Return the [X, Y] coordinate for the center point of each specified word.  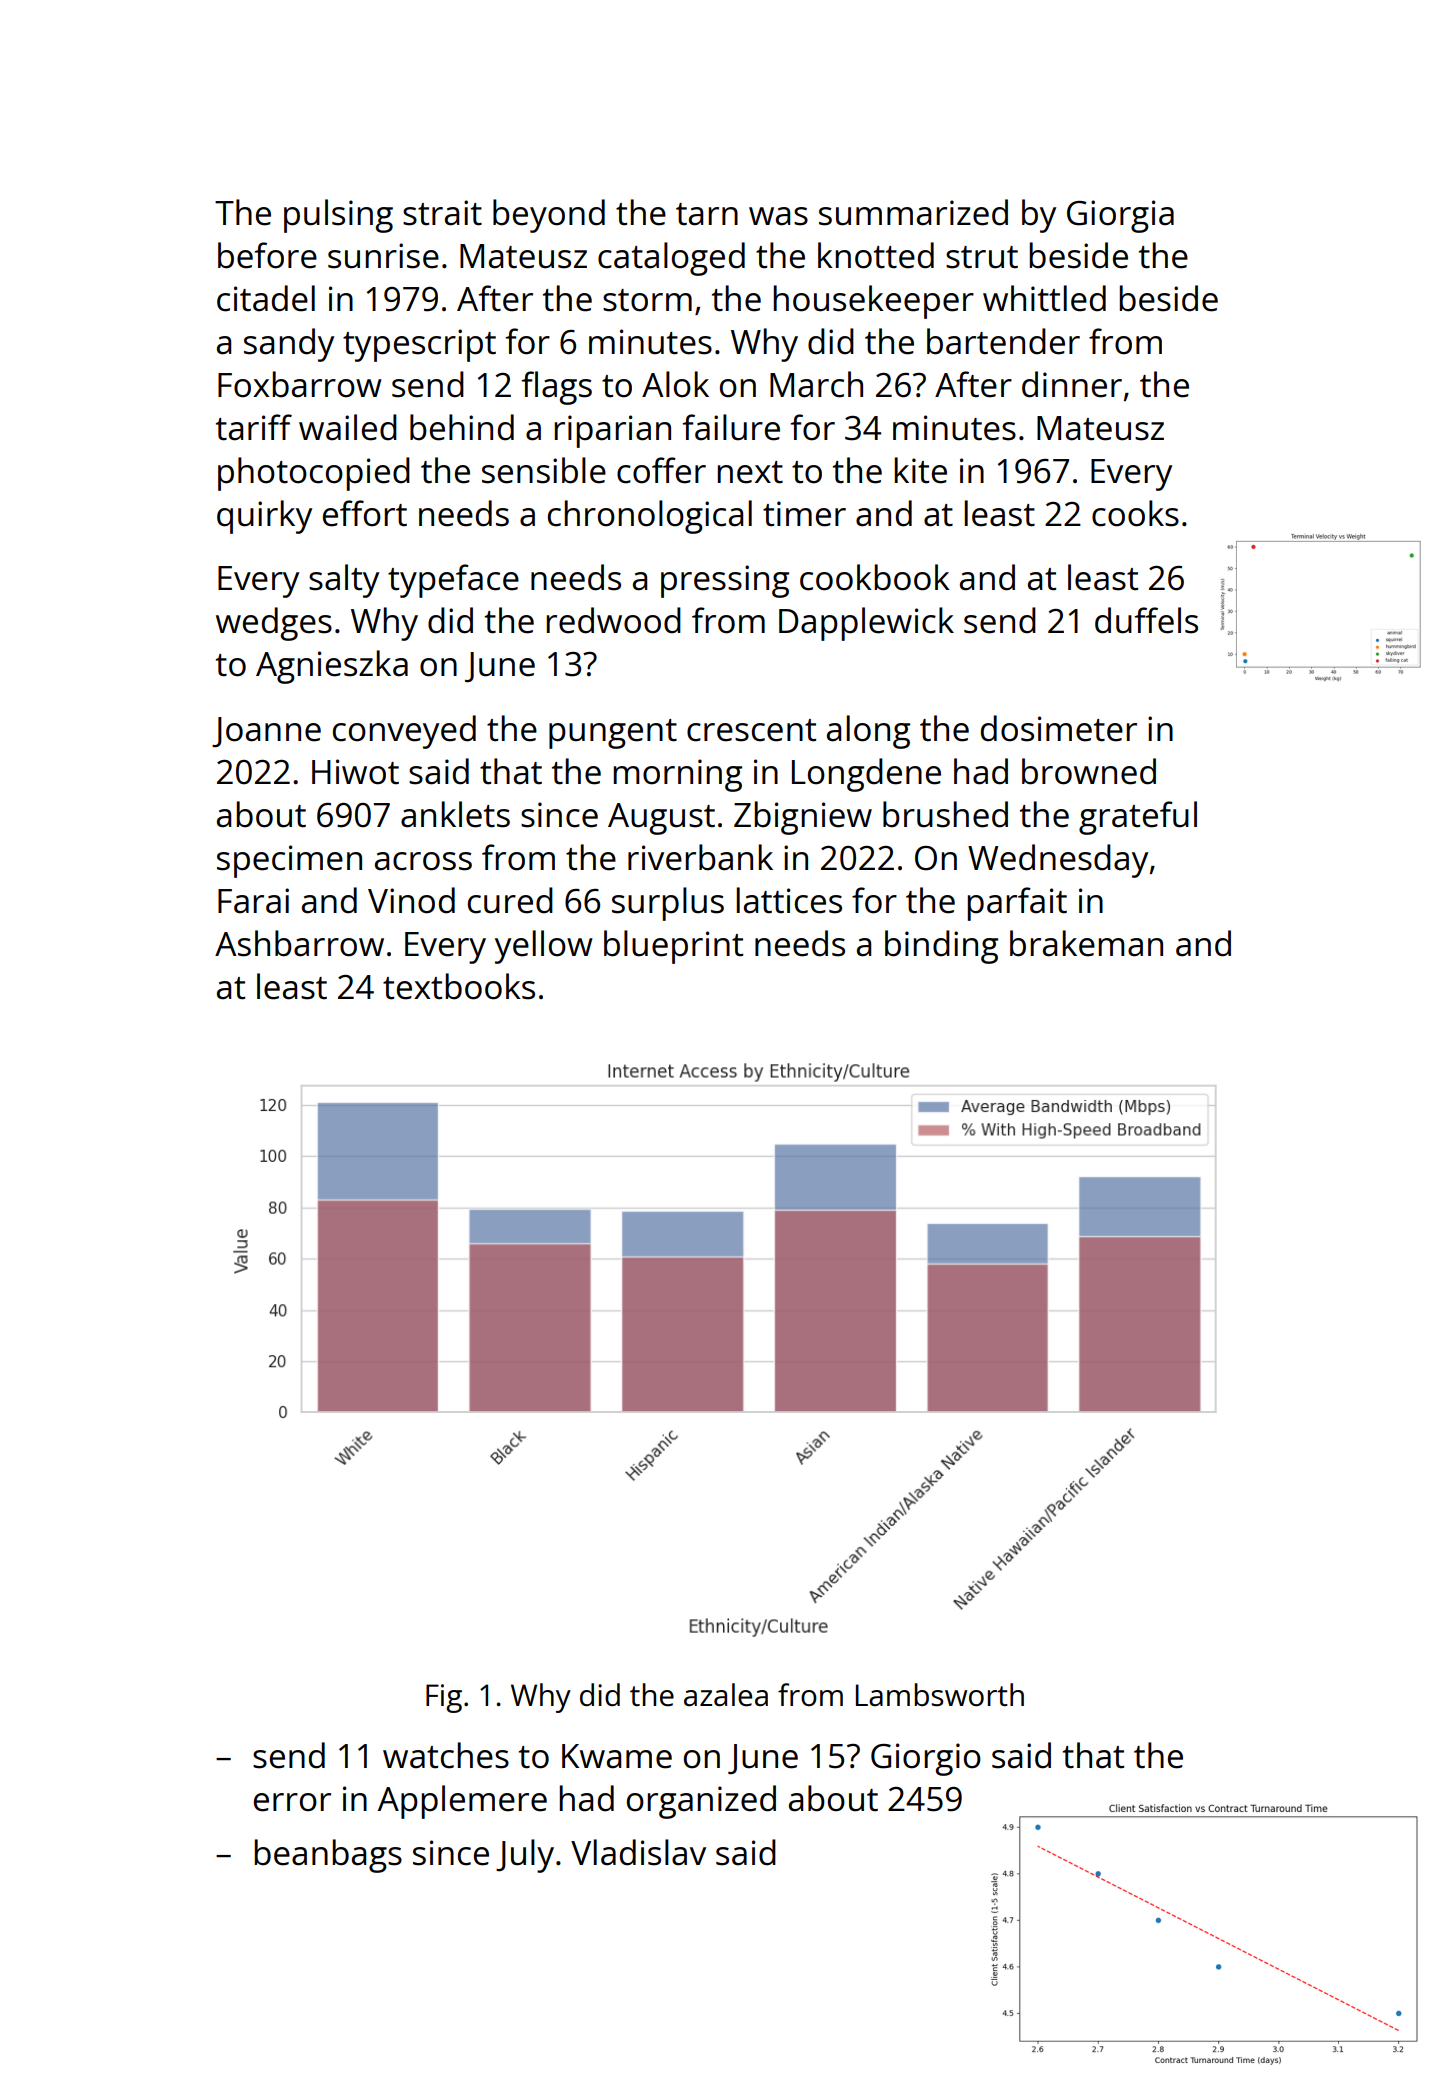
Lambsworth [940, 1695]
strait [442, 213]
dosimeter [1059, 728]
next [750, 472]
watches [446, 1755]
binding [941, 947]
